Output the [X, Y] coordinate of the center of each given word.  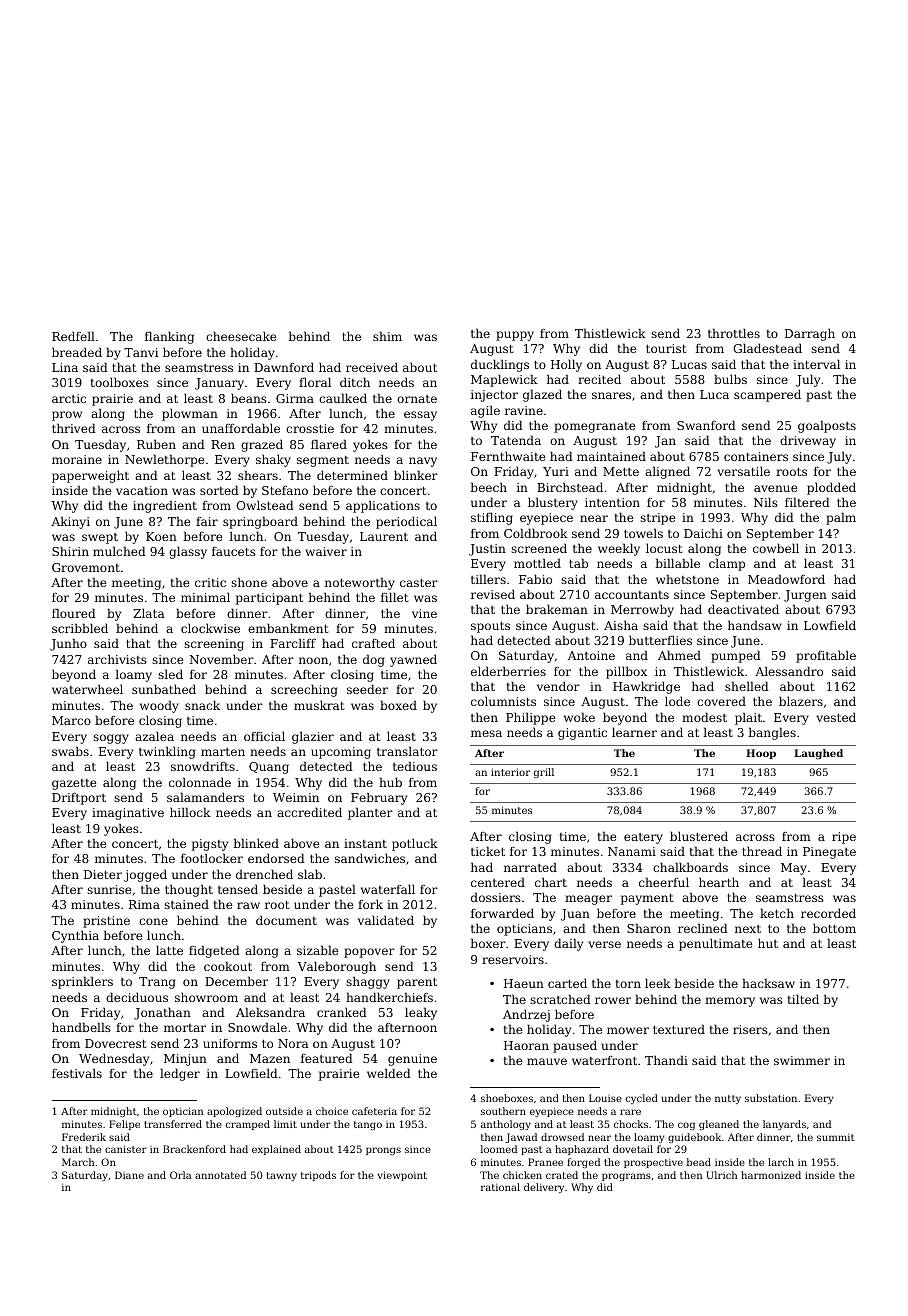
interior [510, 772]
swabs [70, 751]
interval [816, 364]
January [219, 384]
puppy [515, 336]
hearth [719, 882]
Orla [180, 1175]
